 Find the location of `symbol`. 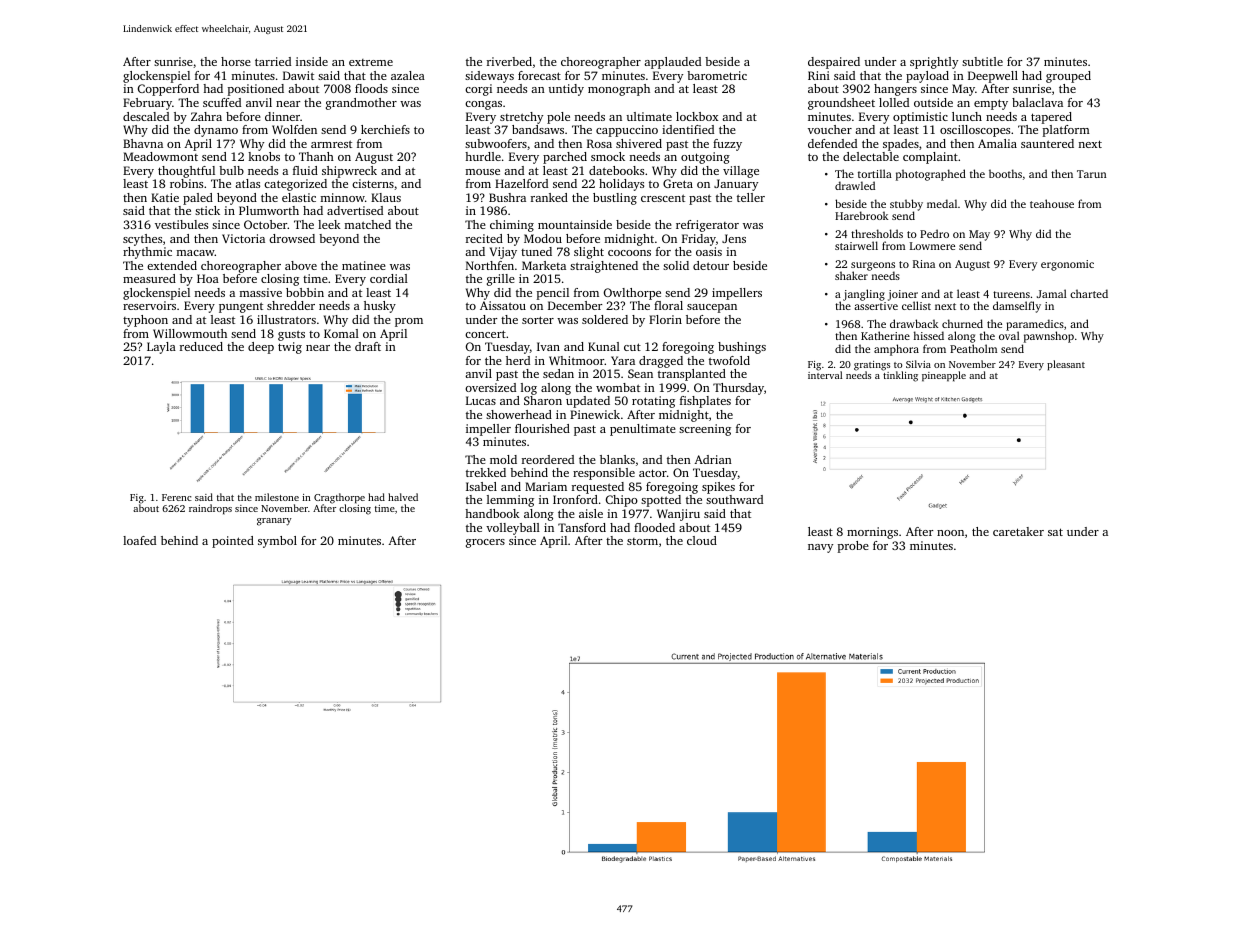

symbol is located at coordinates (277, 542).
